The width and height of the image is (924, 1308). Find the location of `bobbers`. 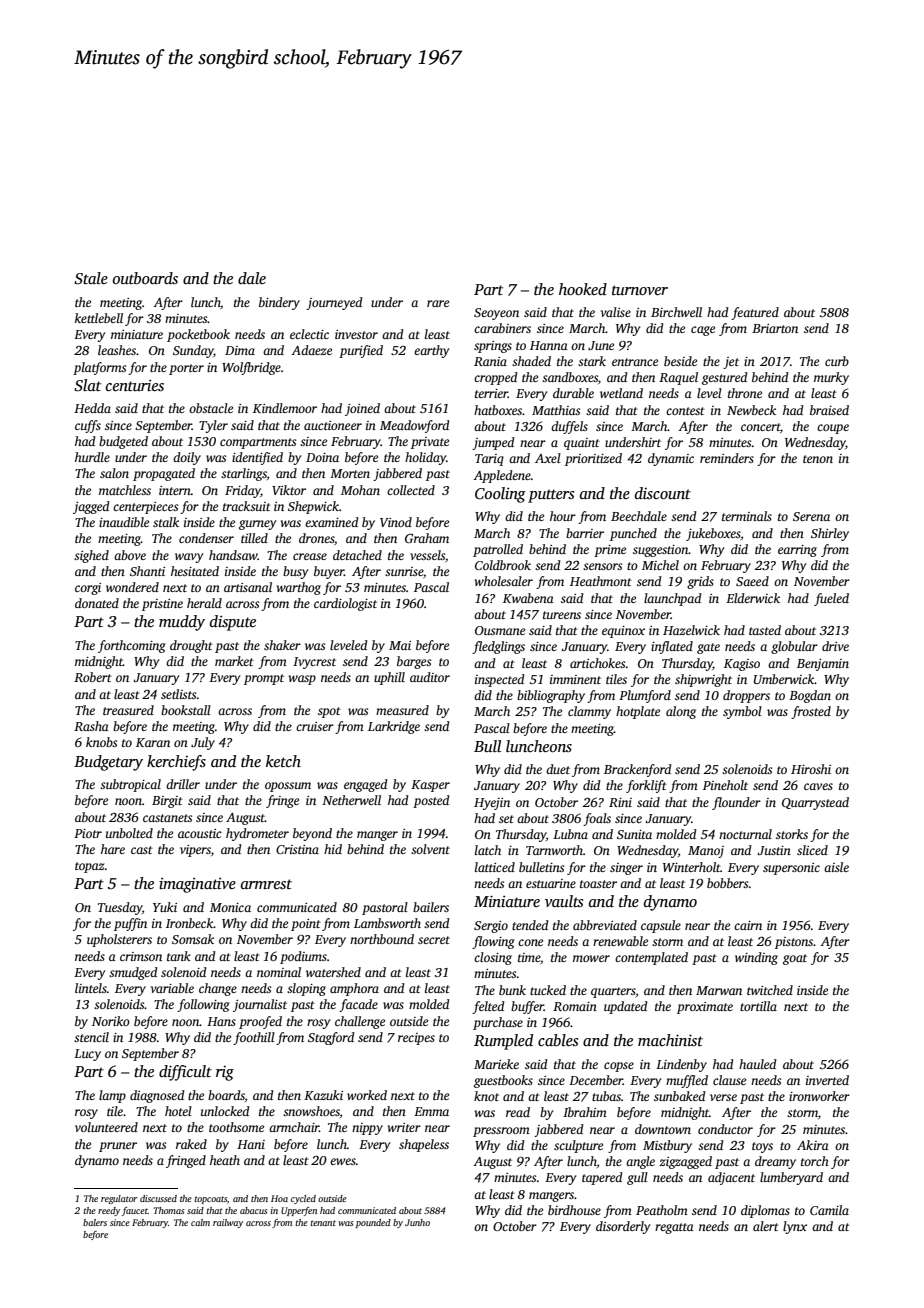

bobbers is located at coordinates (727, 883).
